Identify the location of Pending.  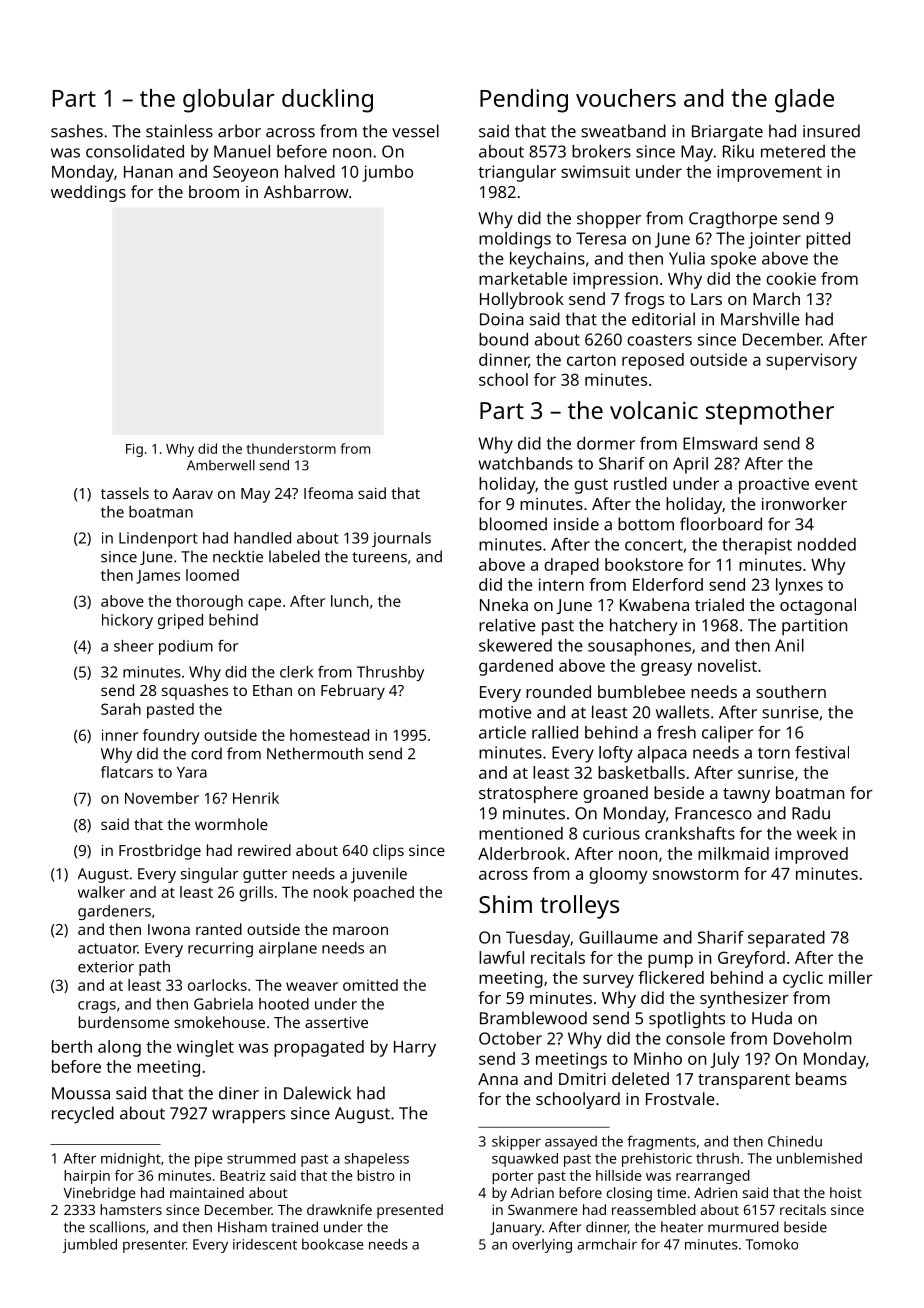
(524, 101).
